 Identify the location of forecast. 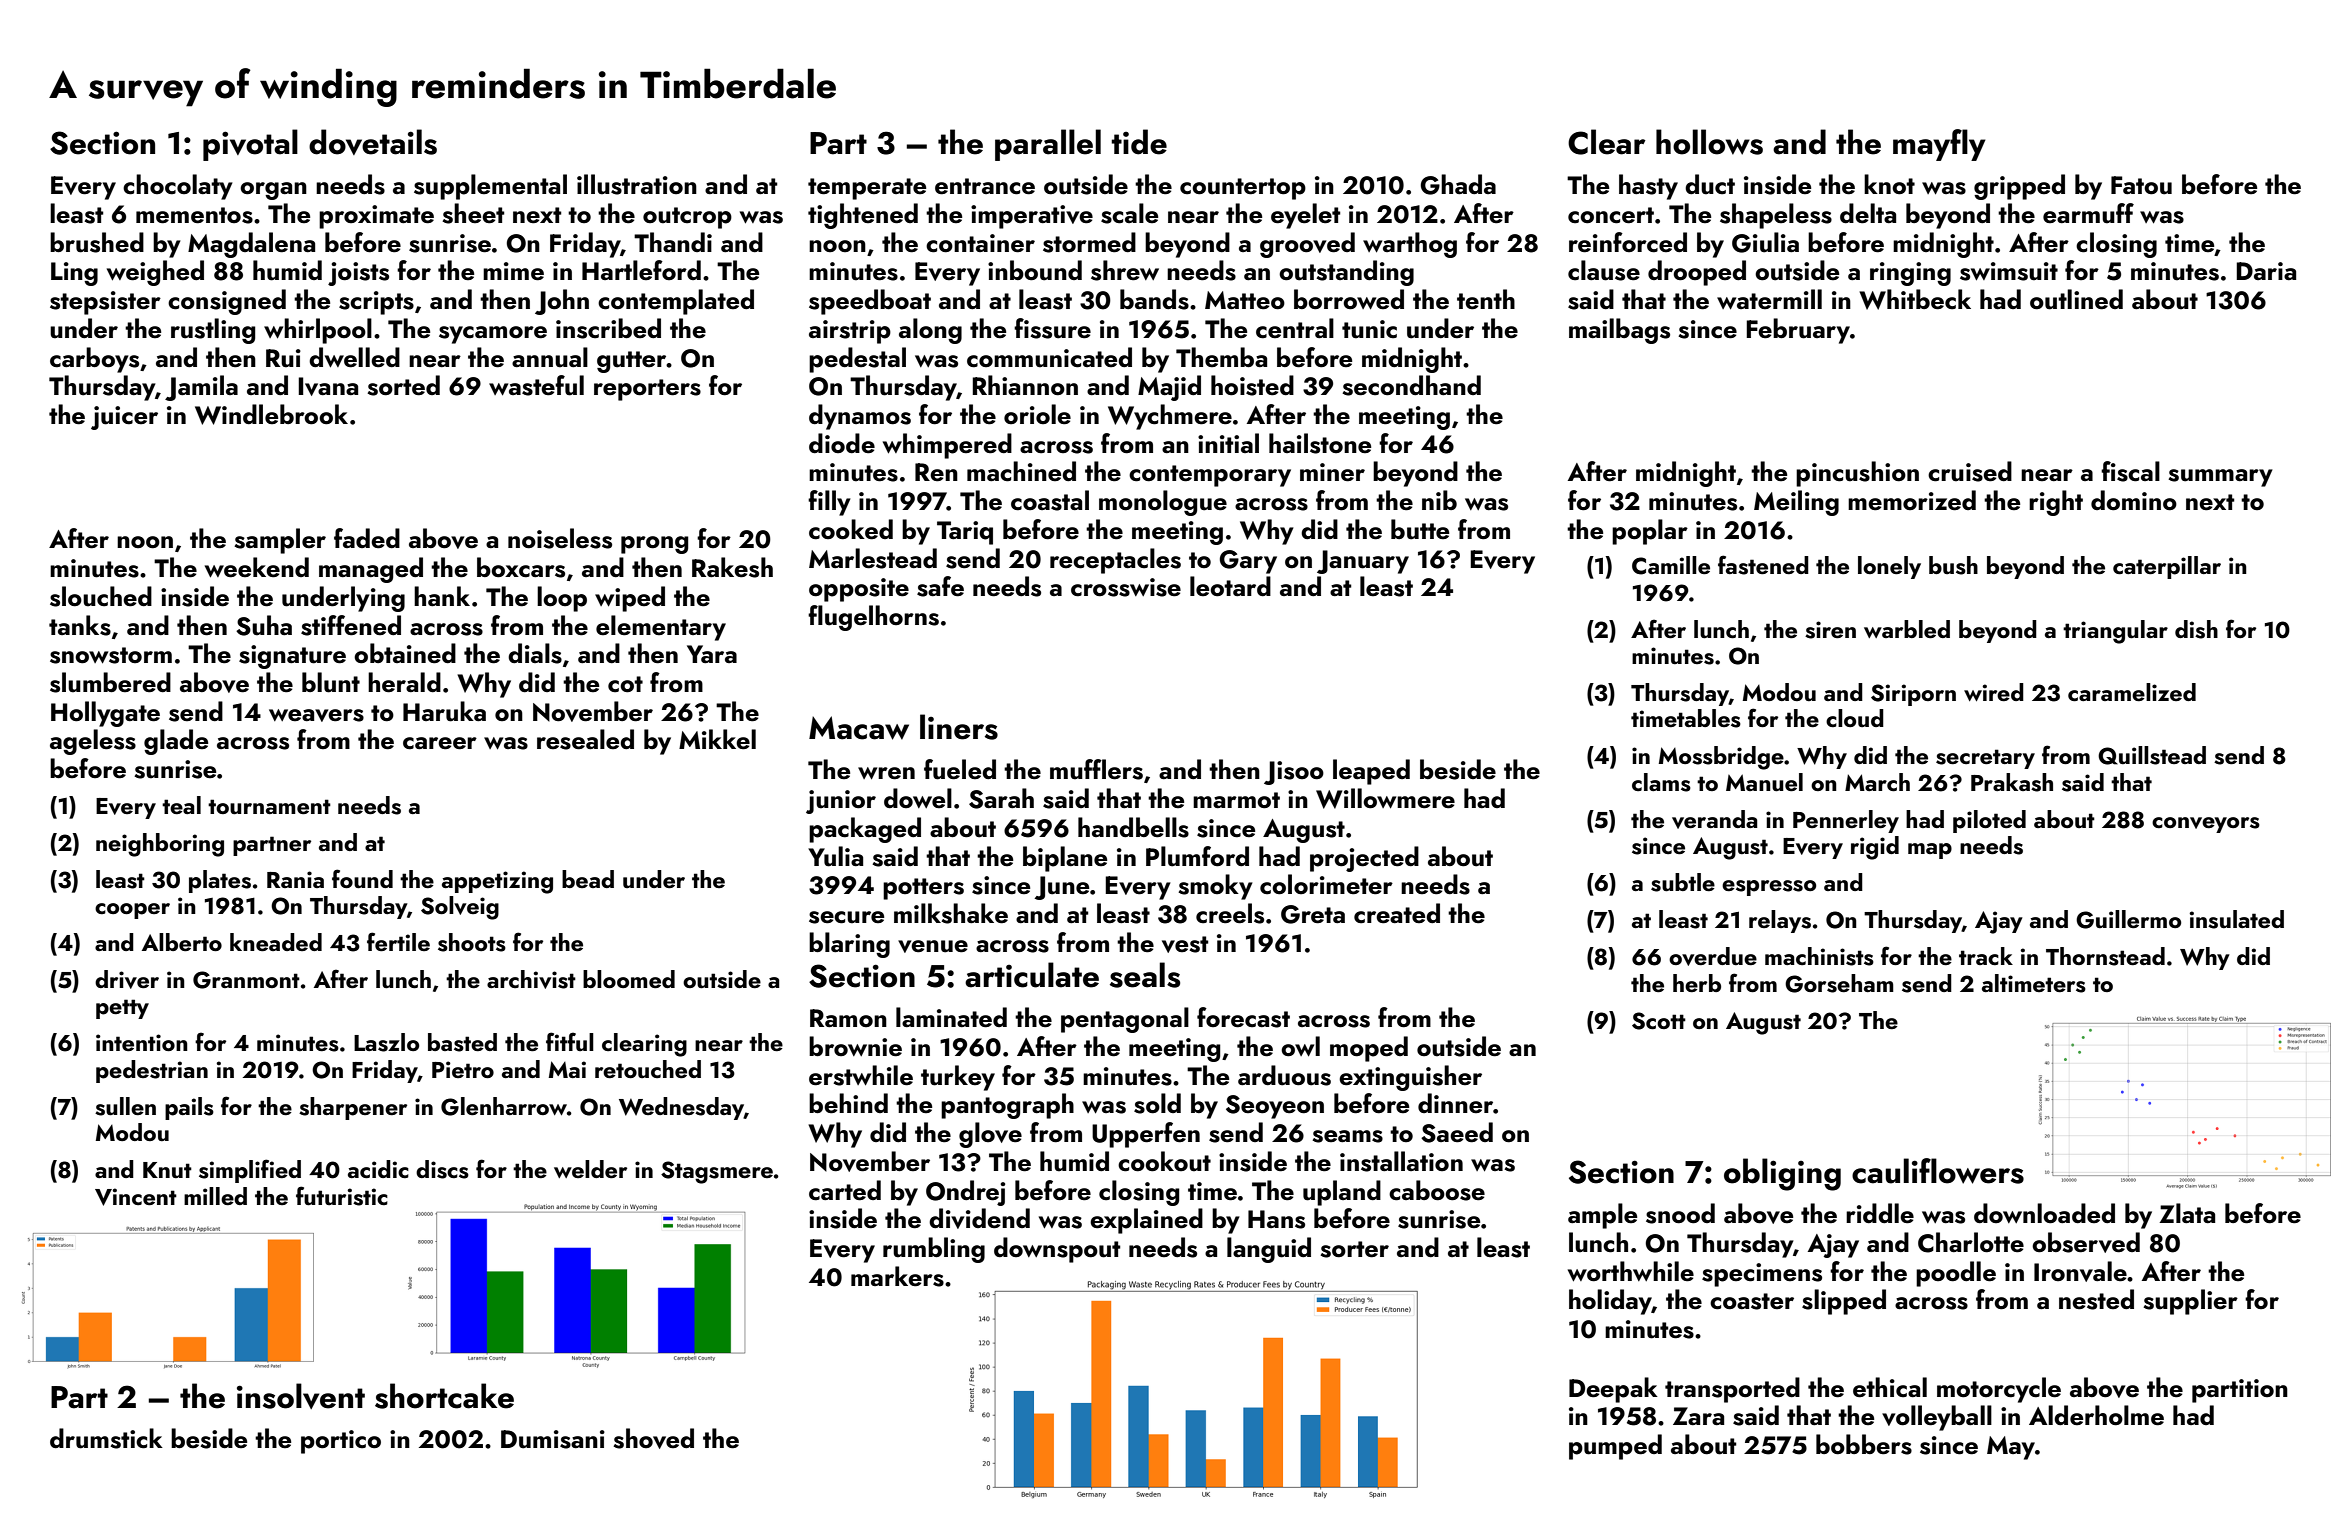
(1243, 1017).
